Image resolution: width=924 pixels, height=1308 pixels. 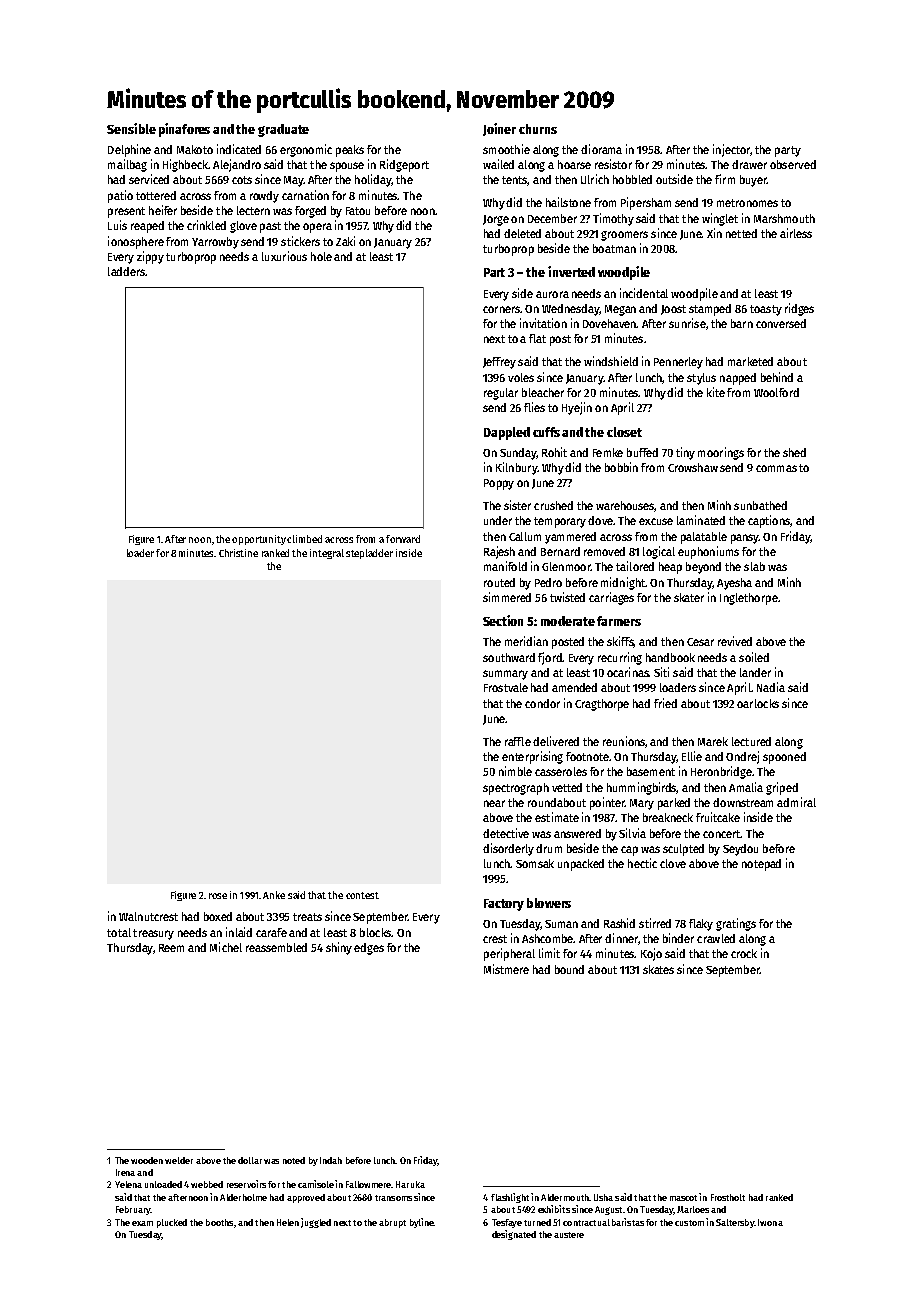 What do you see at coordinates (718, 817) in the image?
I see `fruitcake` at bounding box center [718, 817].
